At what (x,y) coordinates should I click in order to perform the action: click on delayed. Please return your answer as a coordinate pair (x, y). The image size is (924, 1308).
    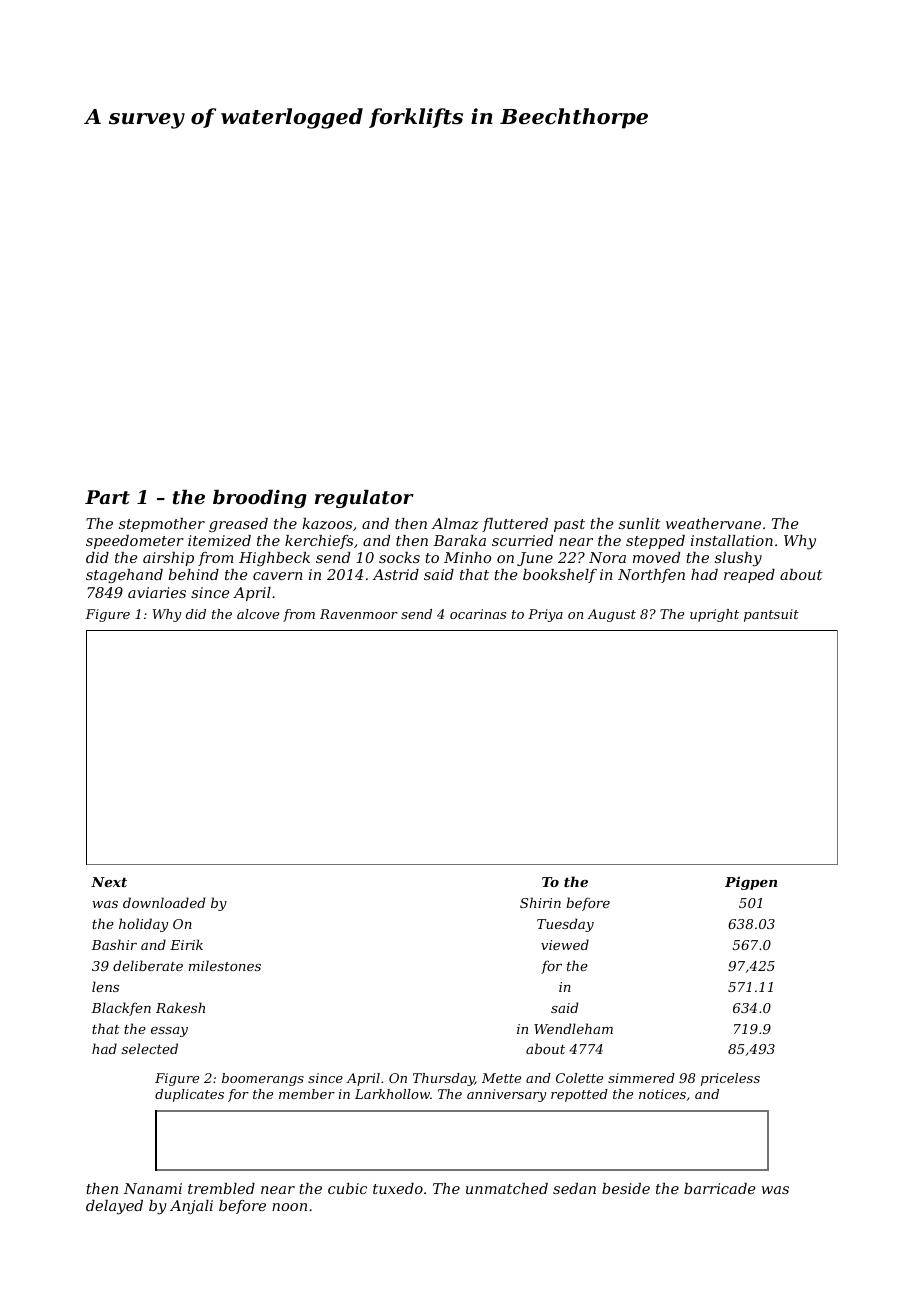
    Looking at the image, I should click on (114, 1207).
